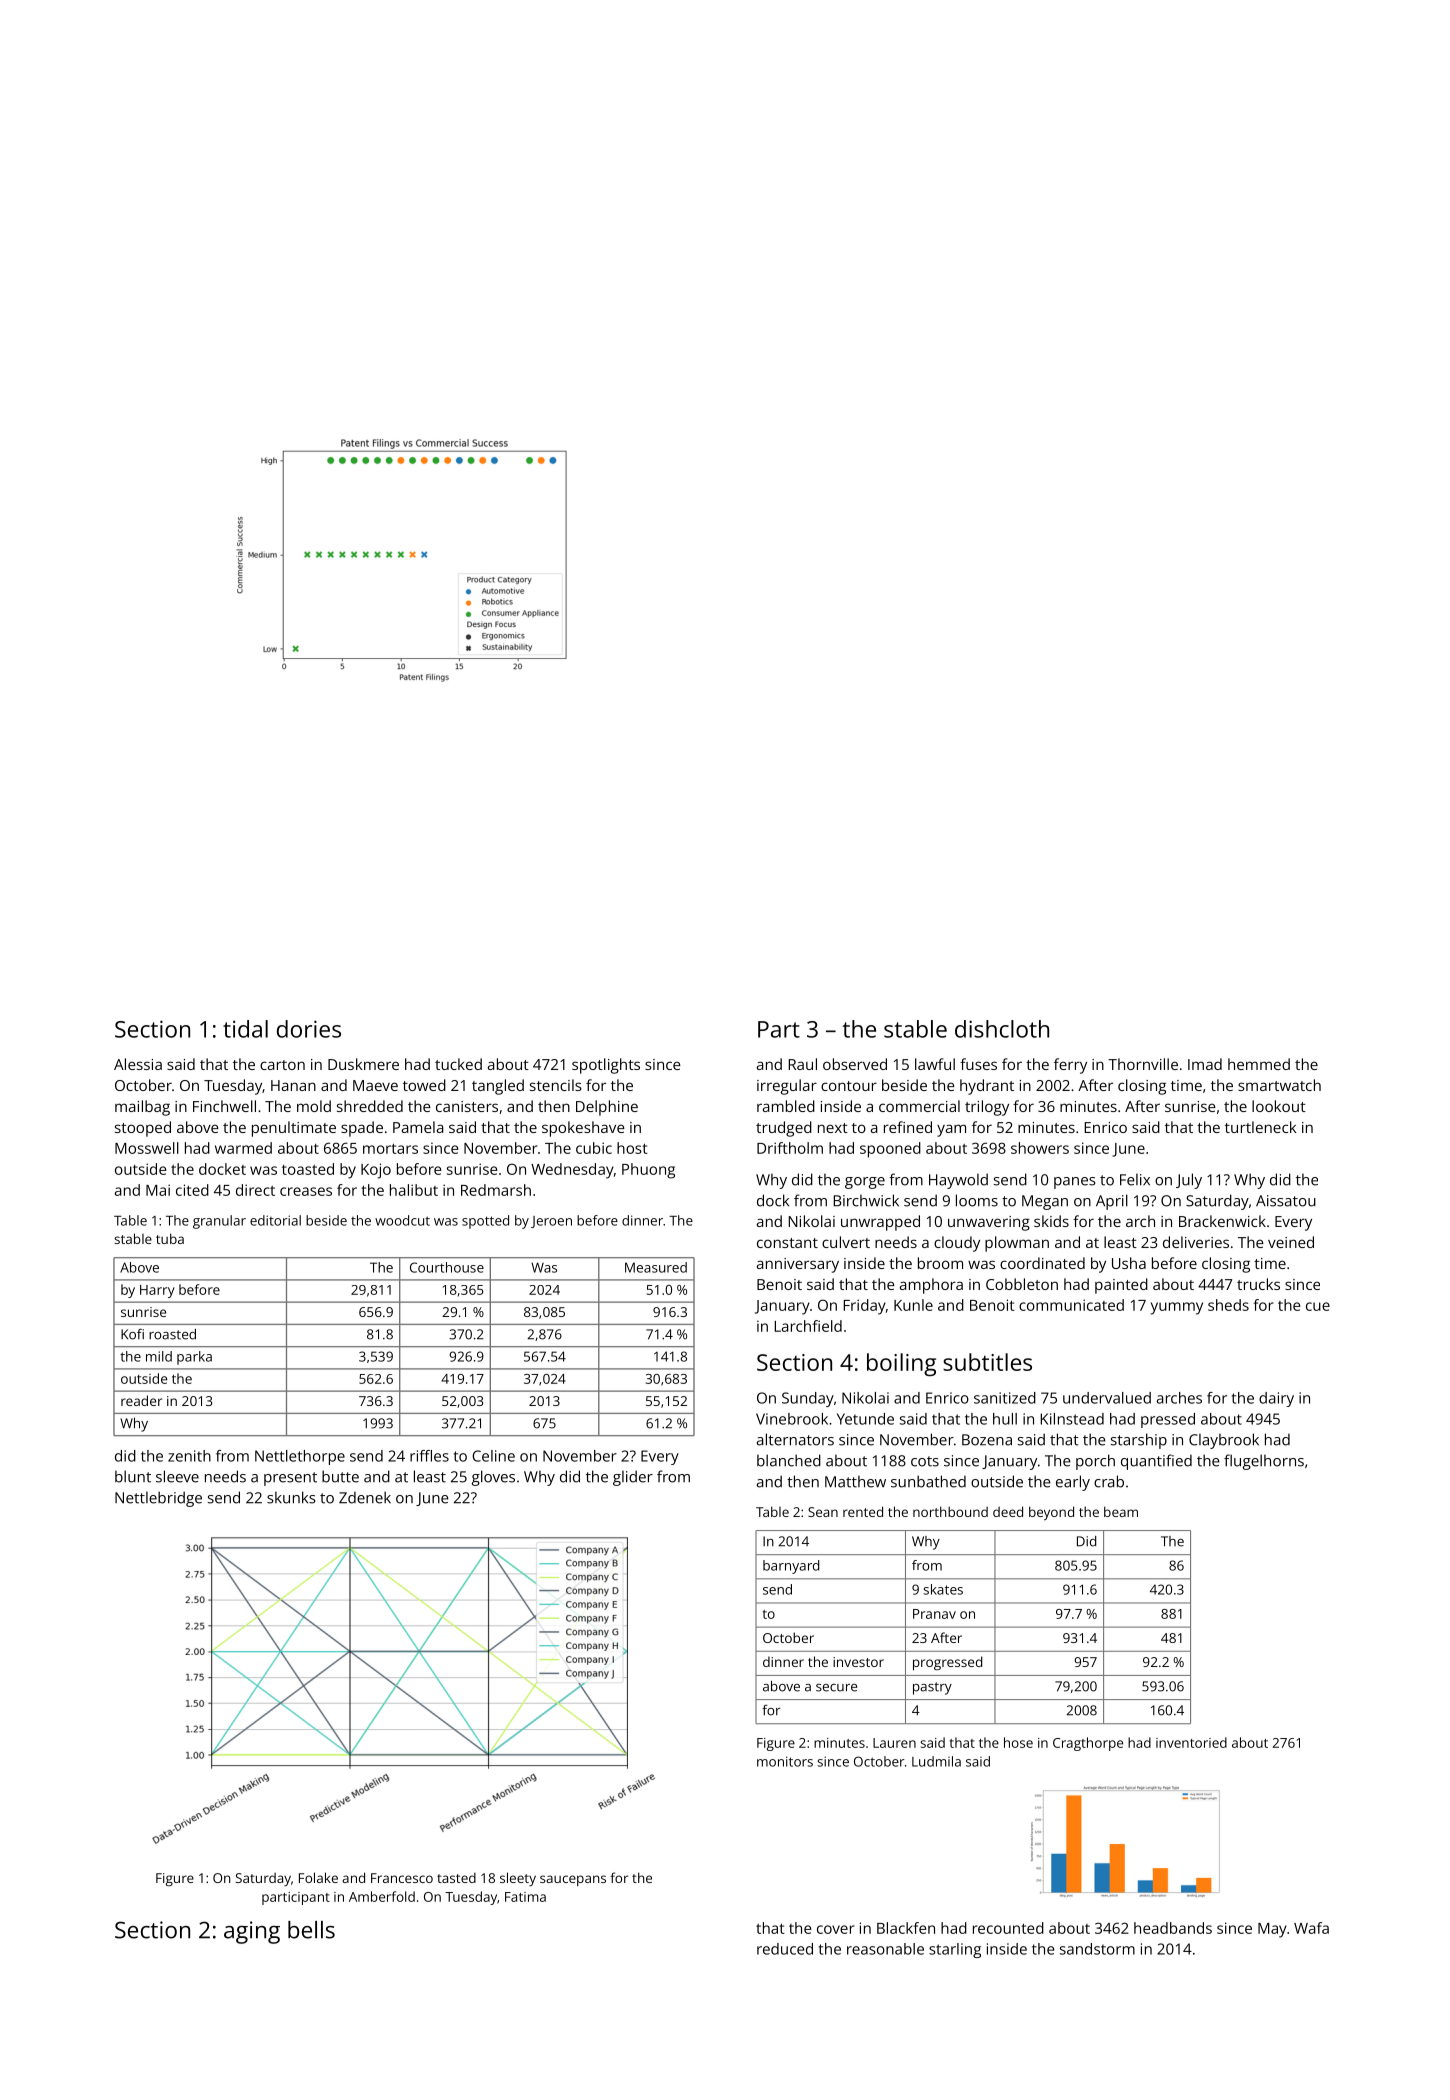 Image resolution: width=1450 pixels, height=2100 pixels. I want to click on dishcloth, so click(1002, 1029).
